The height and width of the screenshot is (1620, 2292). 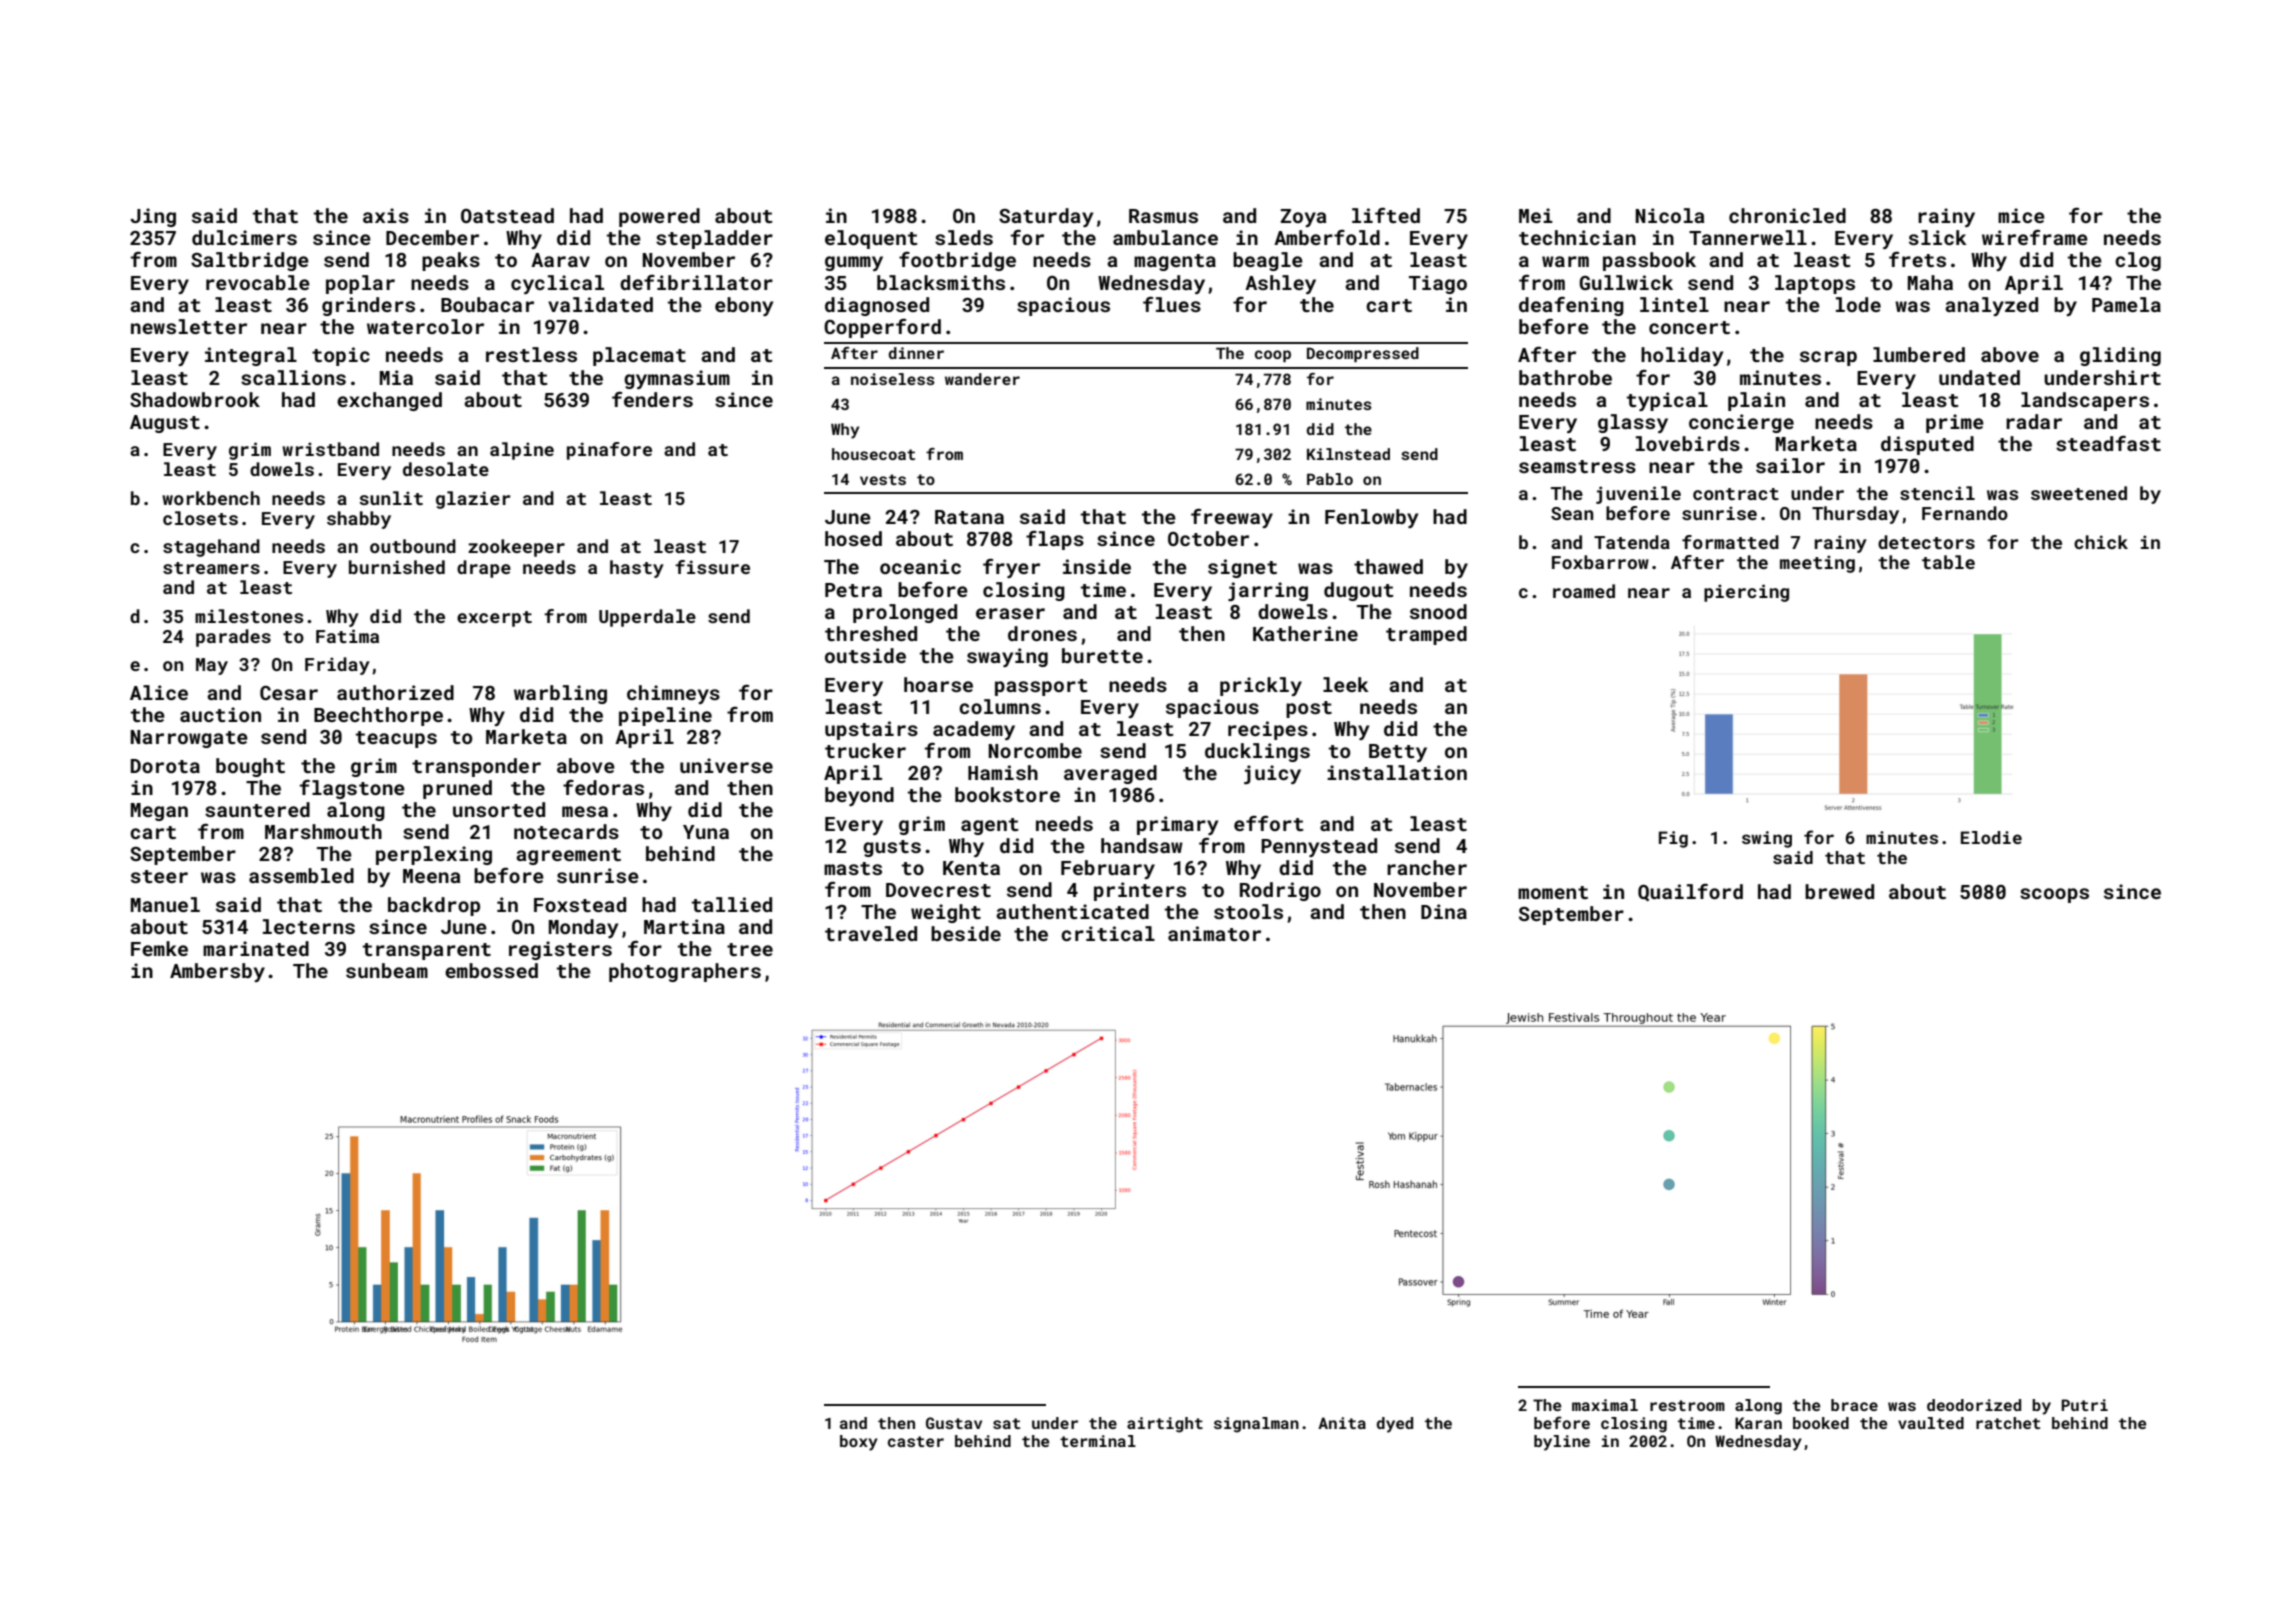 What do you see at coordinates (969, 517) in the screenshot?
I see `Ratana` at bounding box center [969, 517].
